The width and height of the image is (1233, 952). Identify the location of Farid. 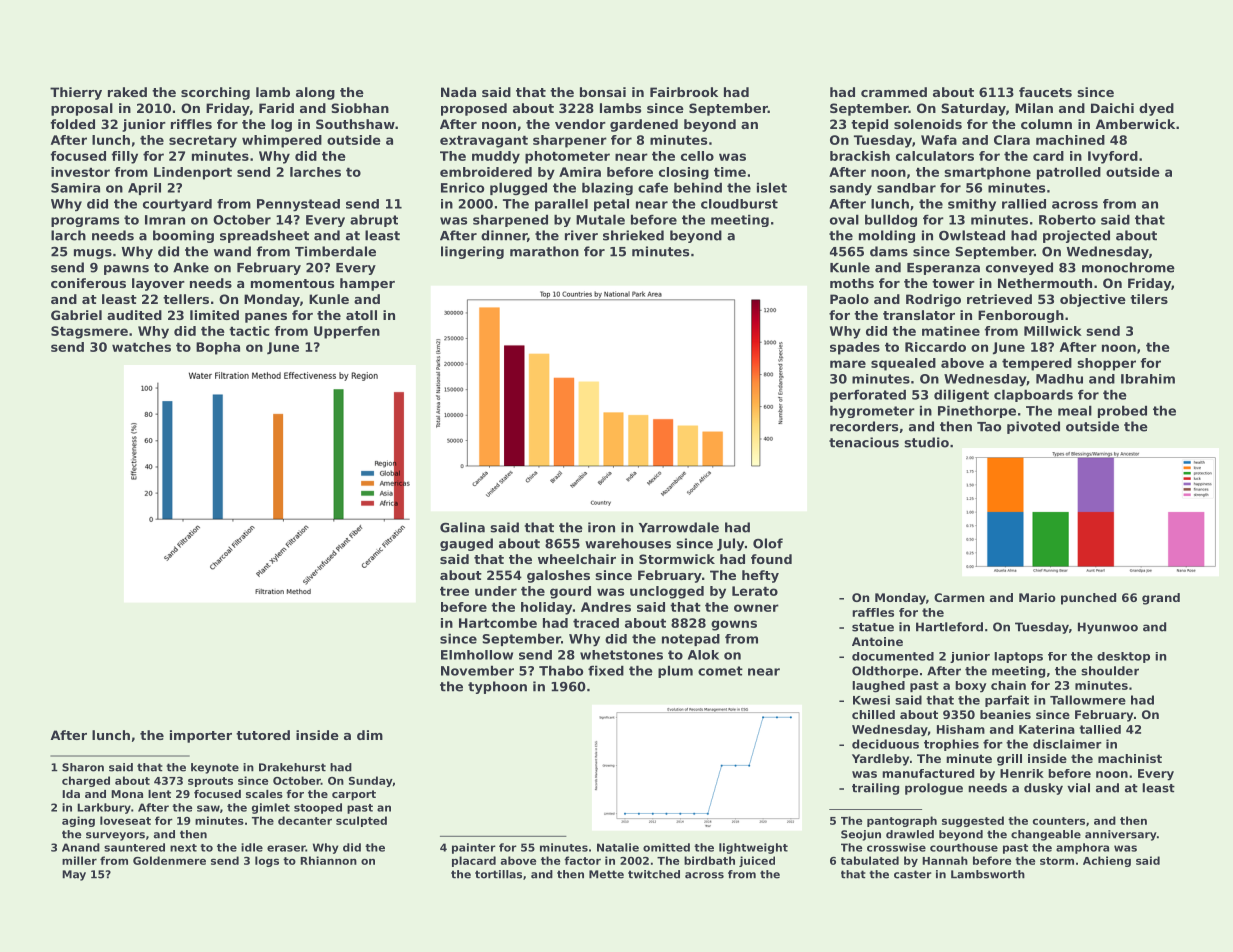
(276, 108).
